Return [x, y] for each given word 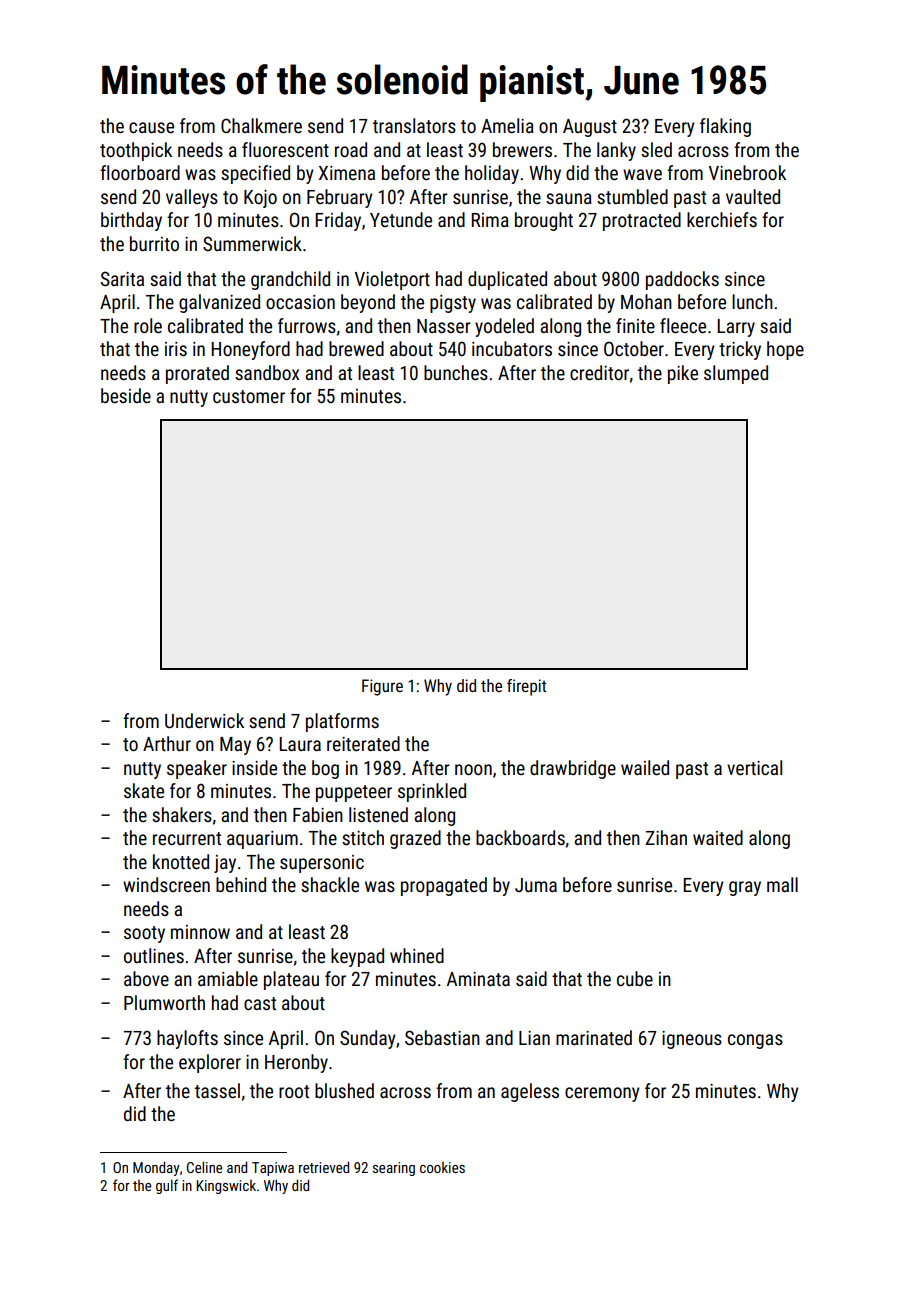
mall [782, 884]
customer [249, 396]
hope [785, 350]
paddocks [682, 280]
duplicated [507, 280]
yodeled [504, 327]
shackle [330, 884]
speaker [197, 769]
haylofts [187, 1039]
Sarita [122, 278]
